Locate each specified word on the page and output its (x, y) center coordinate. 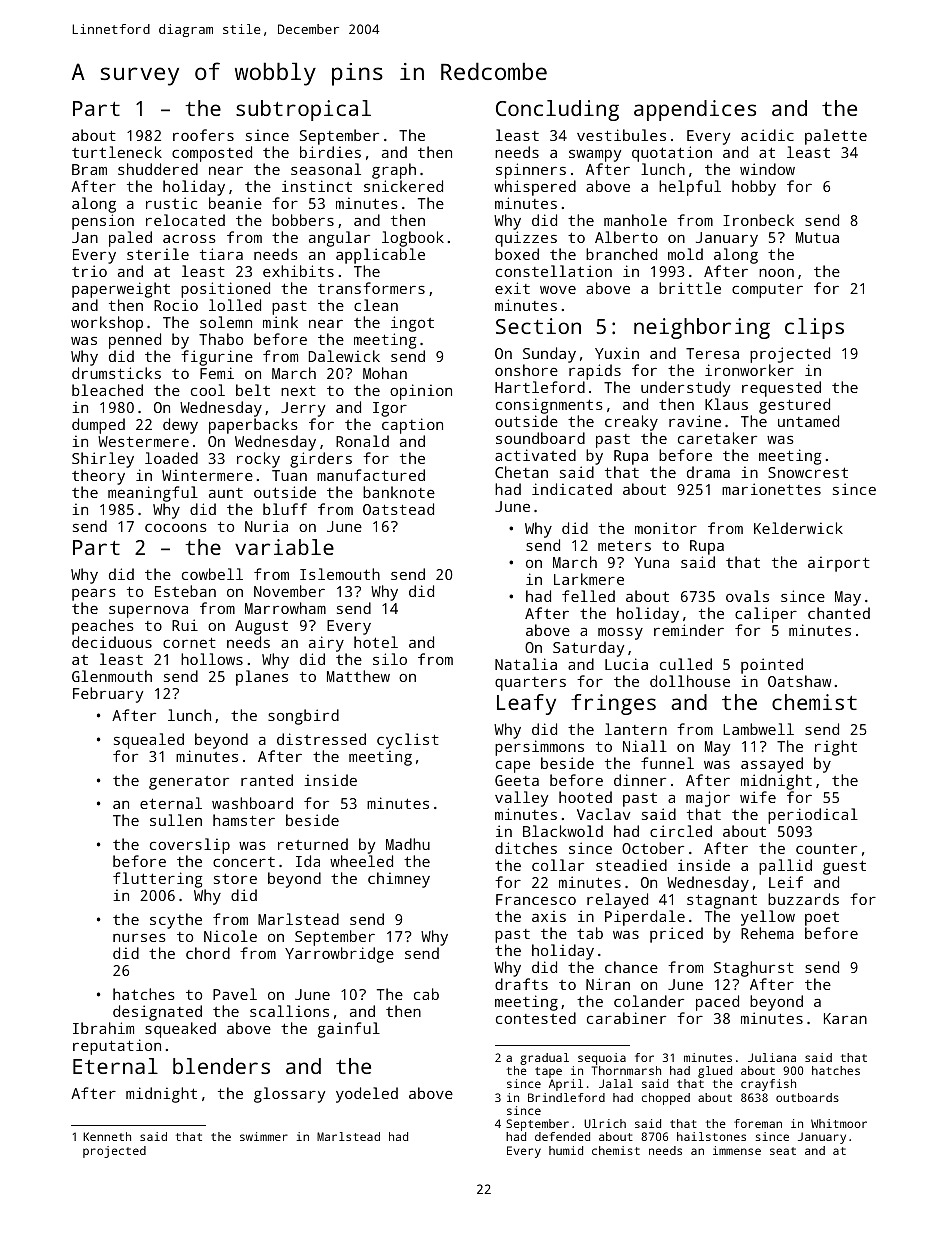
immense (737, 1150)
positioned (225, 290)
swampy (595, 155)
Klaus (726, 404)
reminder (689, 630)
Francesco (536, 899)
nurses (139, 937)
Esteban (185, 591)
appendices (695, 110)
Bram (89, 169)
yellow (768, 918)
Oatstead (398, 509)
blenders (221, 1066)
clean (376, 305)
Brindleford (566, 1097)
